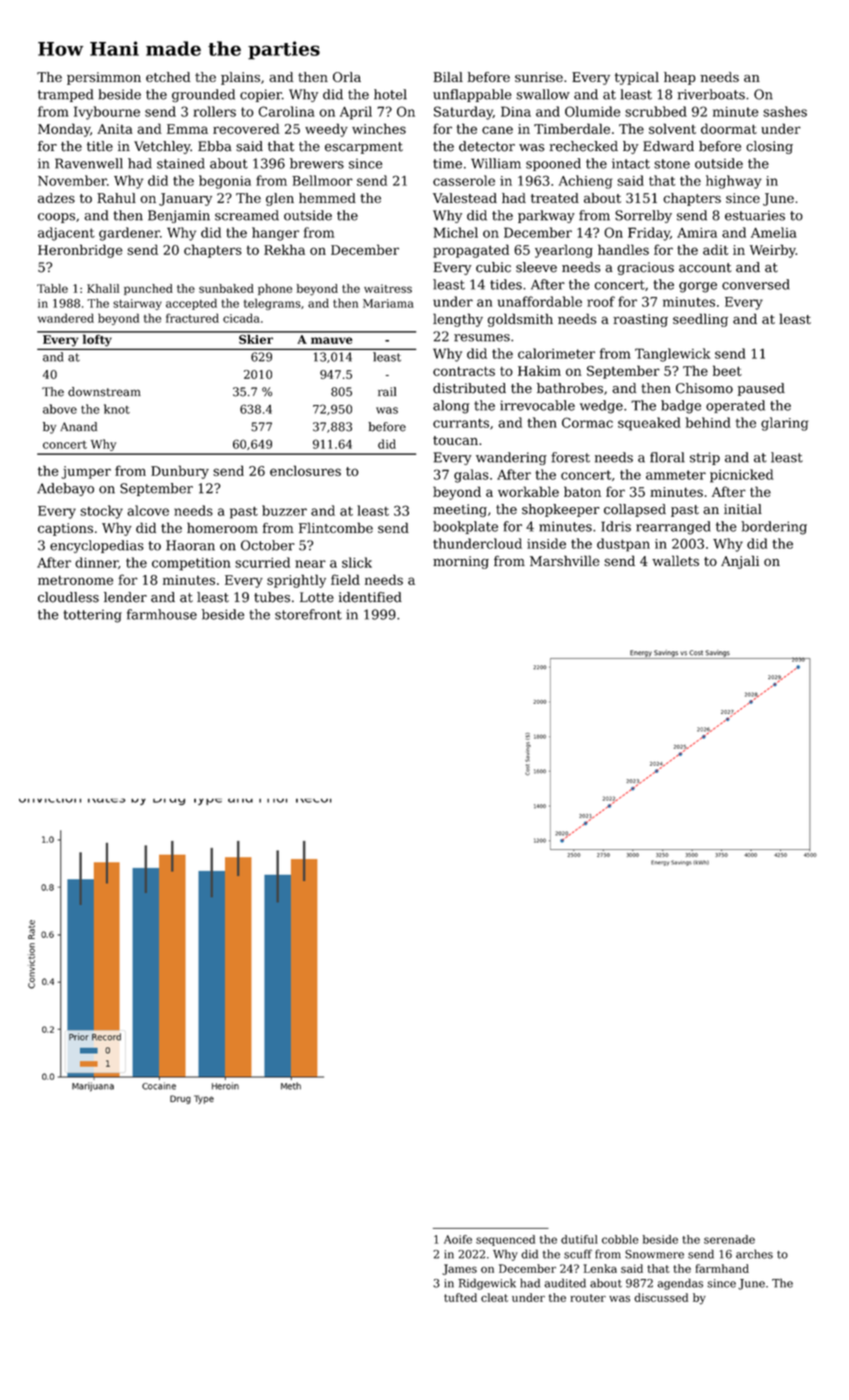  I want to click on arches, so click(754, 1254).
